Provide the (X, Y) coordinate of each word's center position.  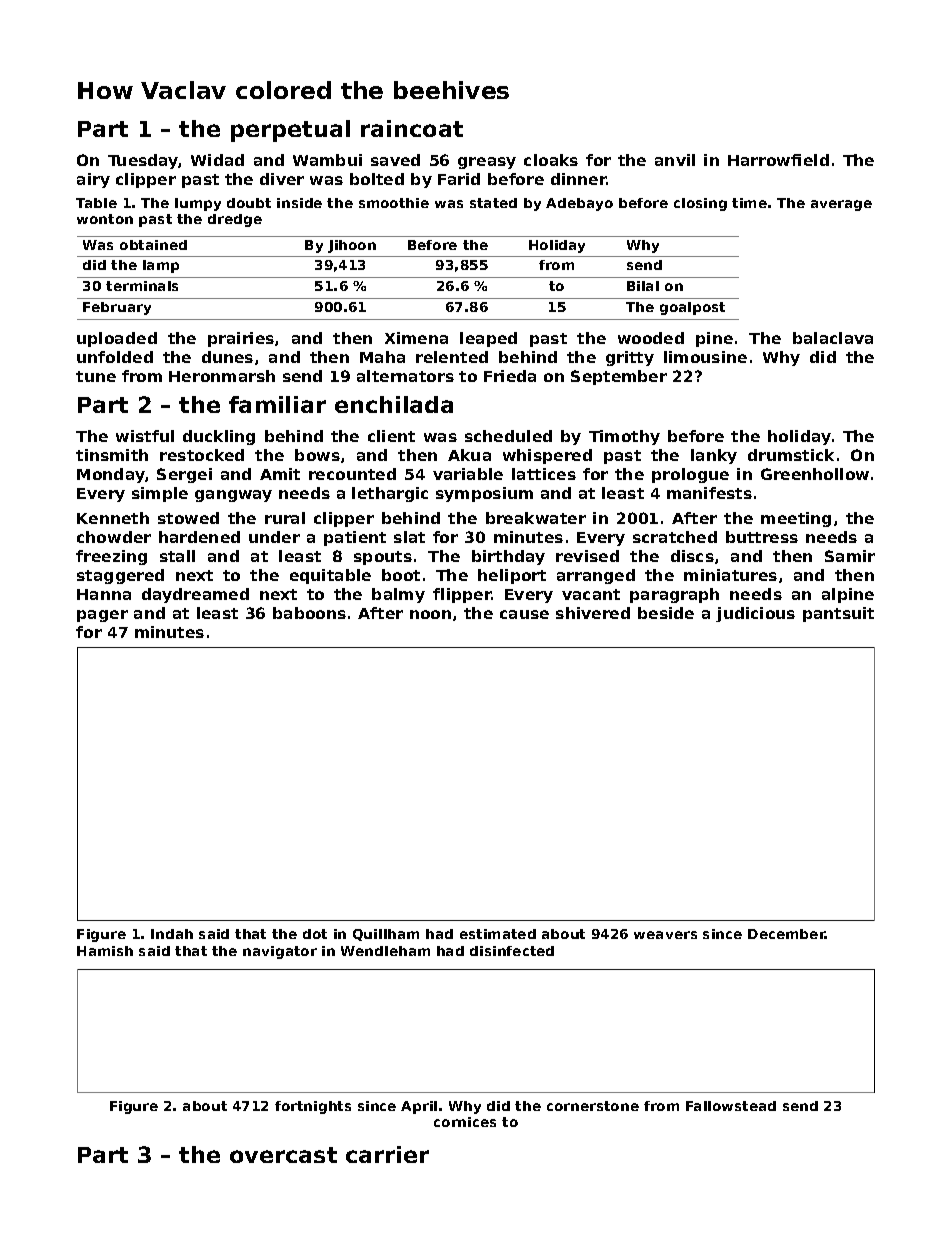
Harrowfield (778, 160)
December (786, 934)
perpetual (290, 131)
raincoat (412, 128)
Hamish (105, 951)
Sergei (184, 475)
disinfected (512, 951)
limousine (705, 357)
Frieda (510, 376)
